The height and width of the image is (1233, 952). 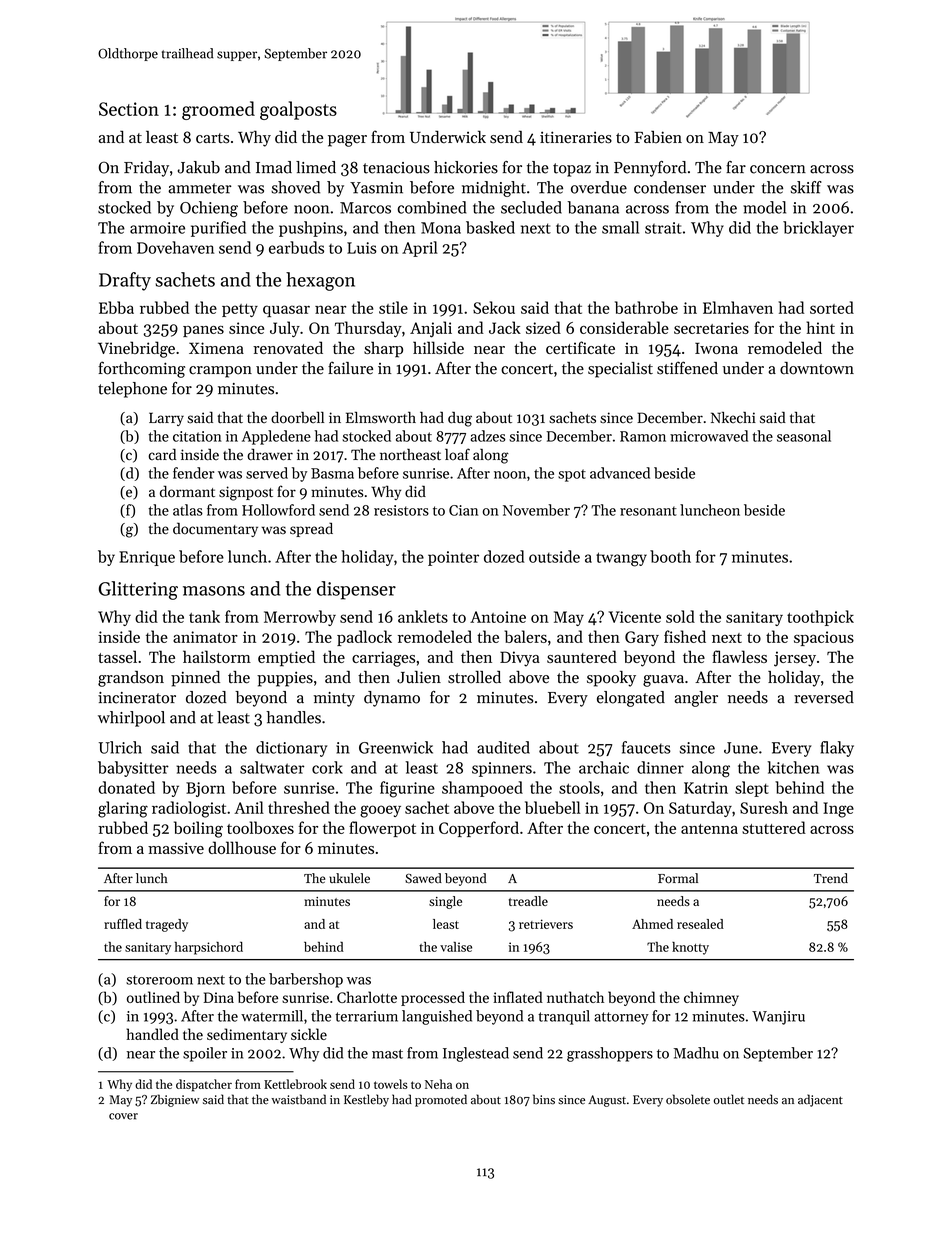 I want to click on Vinebridge, so click(x=136, y=349).
